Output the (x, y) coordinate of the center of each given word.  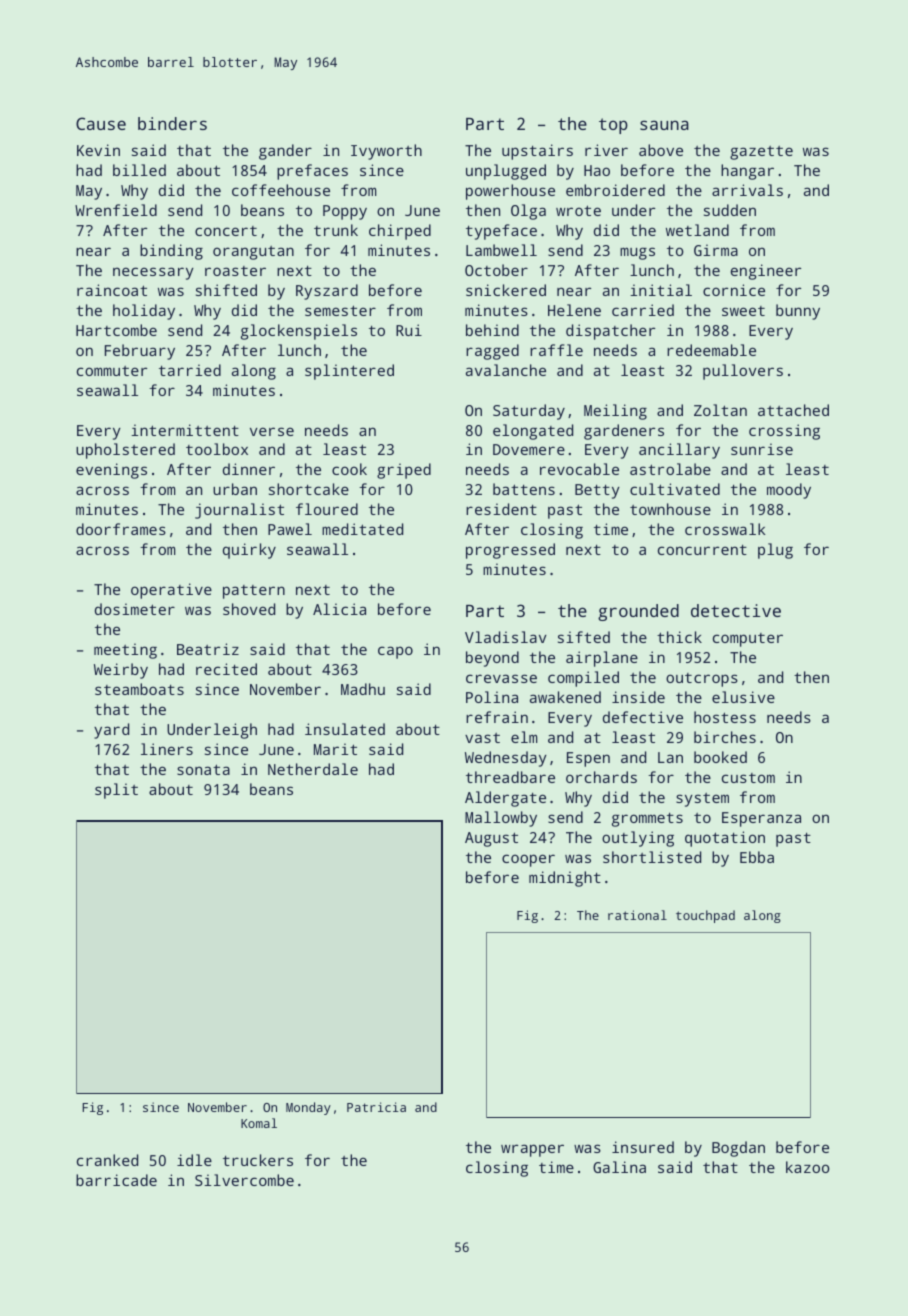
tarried (190, 370)
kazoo (807, 1167)
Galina (619, 1167)
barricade (116, 1180)
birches (725, 737)
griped (404, 471)
